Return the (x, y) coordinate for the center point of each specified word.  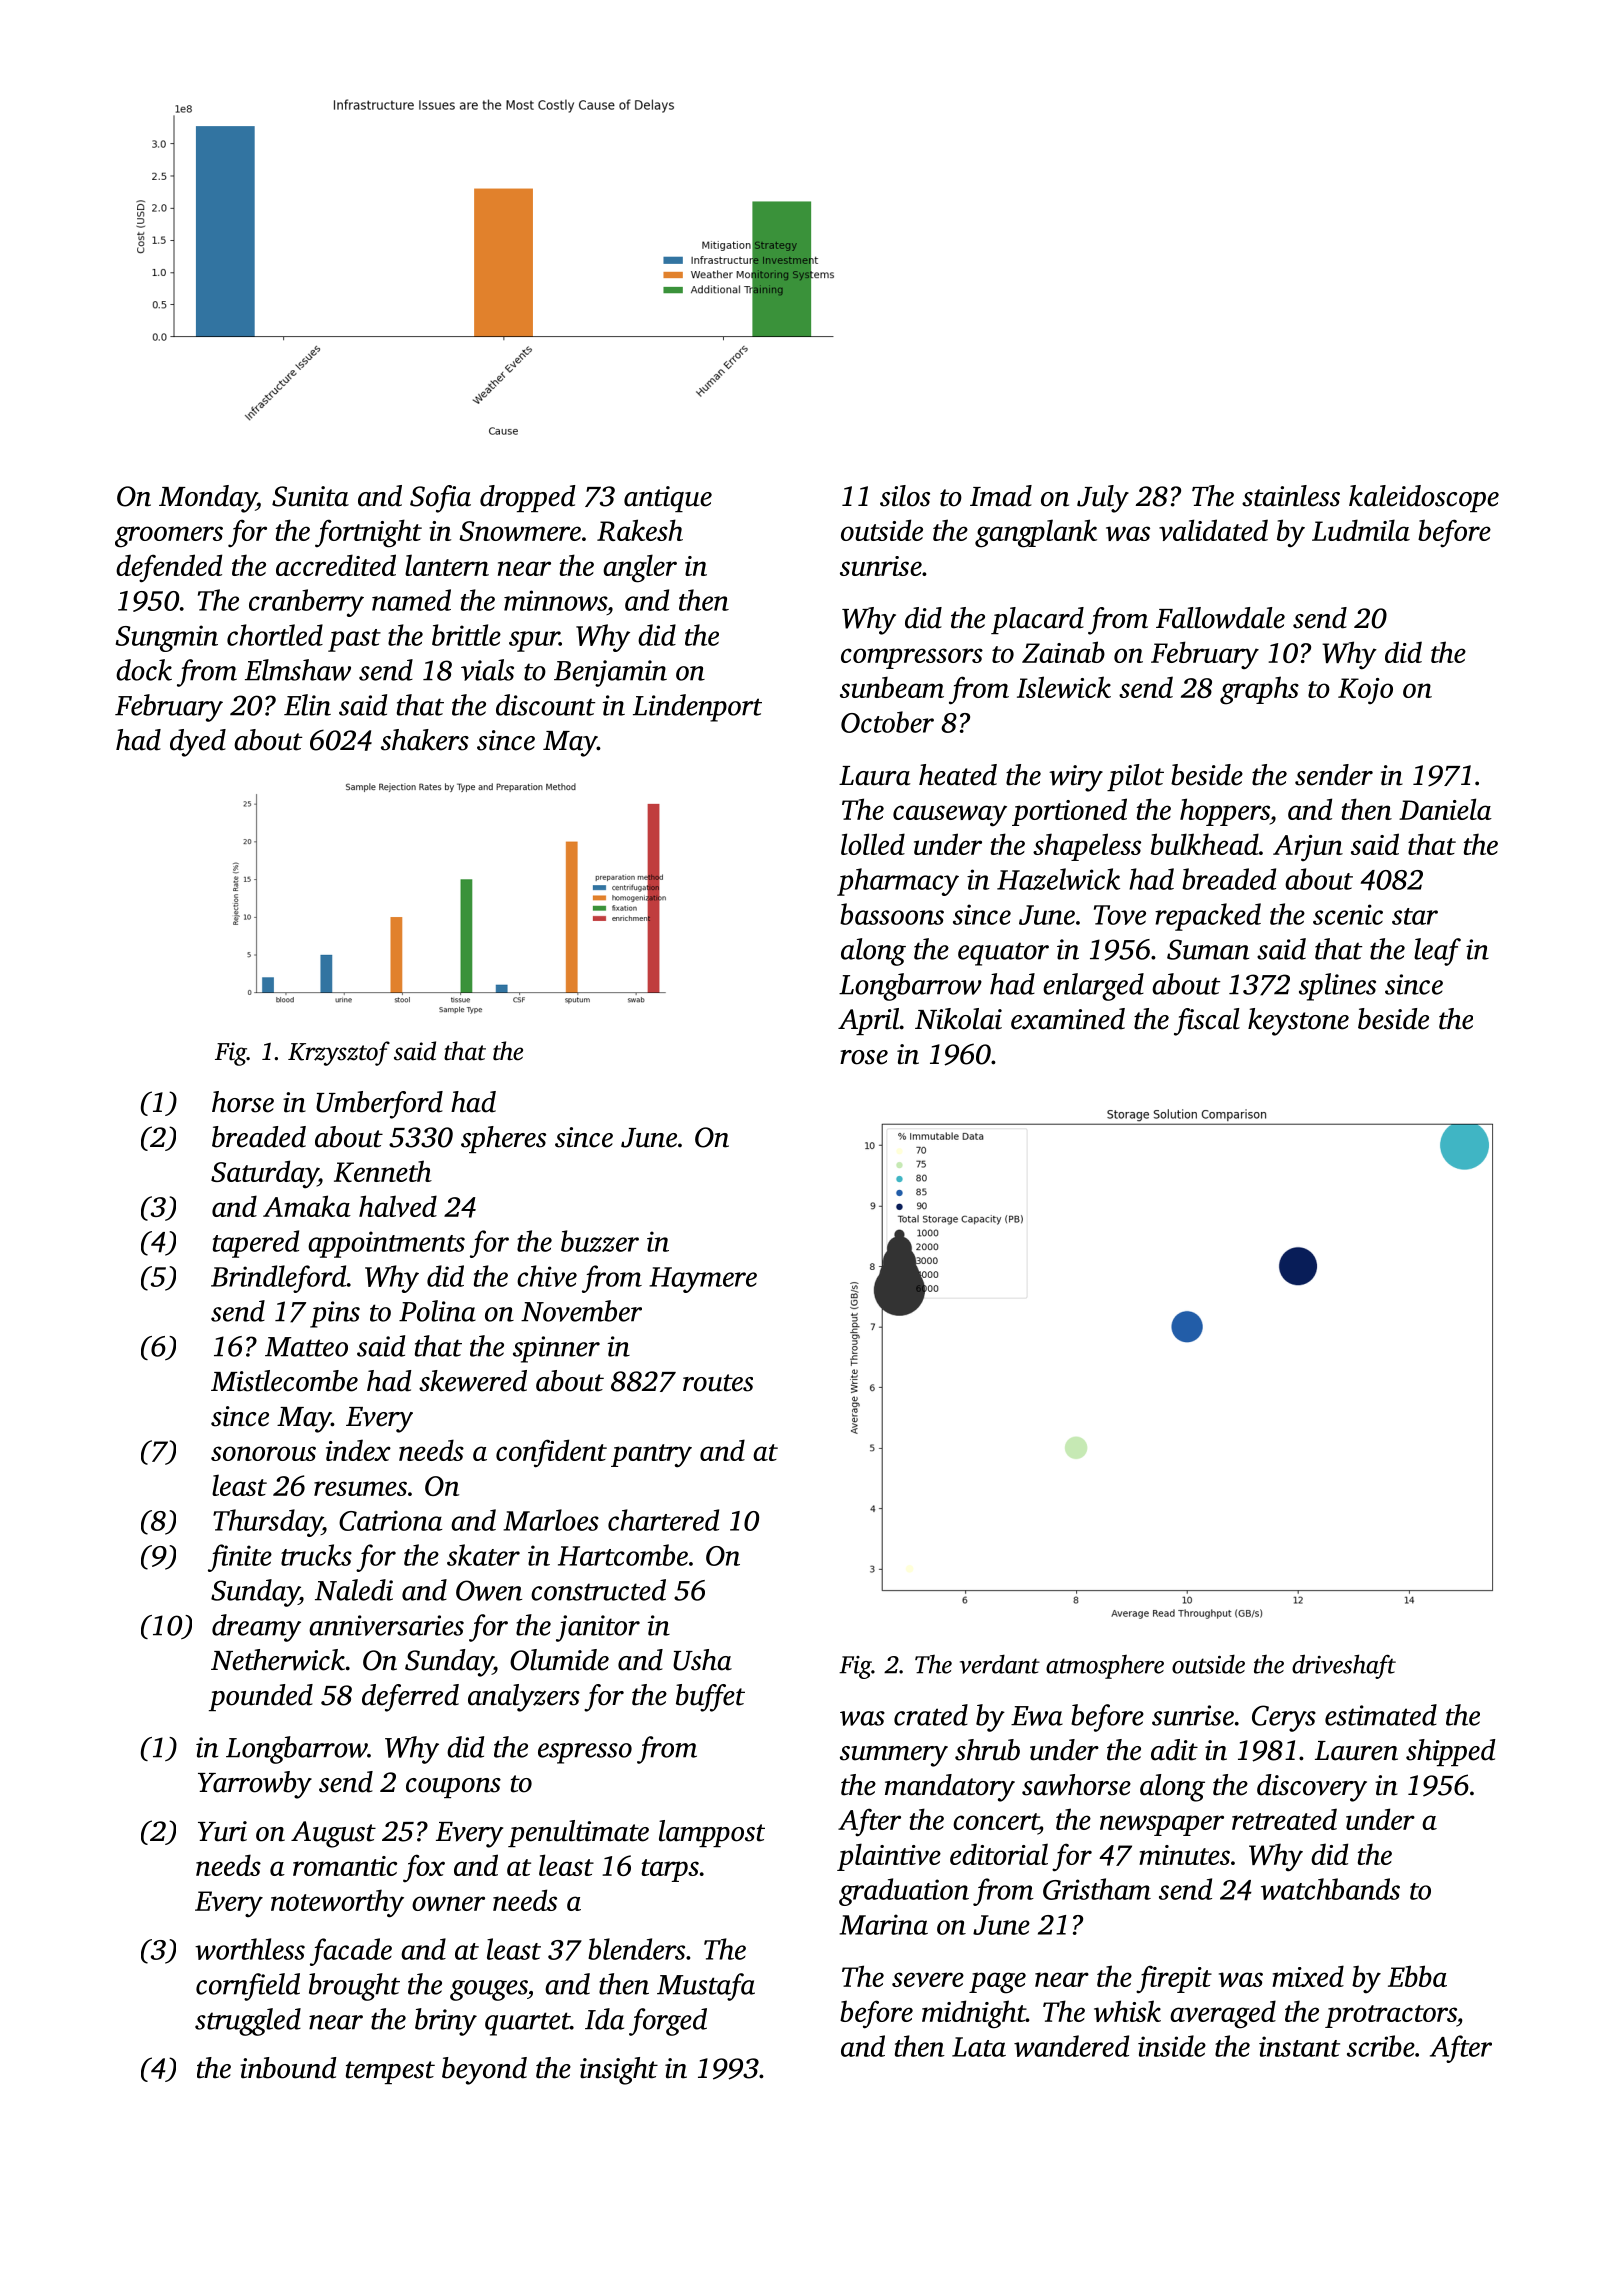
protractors (1391, 2016)
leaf (1437, 952)
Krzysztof (339, 1053)
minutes (1184, 1855)
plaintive (889, 1857)
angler (640, 568)
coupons (453, 1788)
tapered (256, 1244)
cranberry (306, 603)
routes (718, 1383)
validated (1213, 530)
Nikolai (958, 1019)
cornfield (248, 1987)
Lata (979, 2047)
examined (1068, 1019)
